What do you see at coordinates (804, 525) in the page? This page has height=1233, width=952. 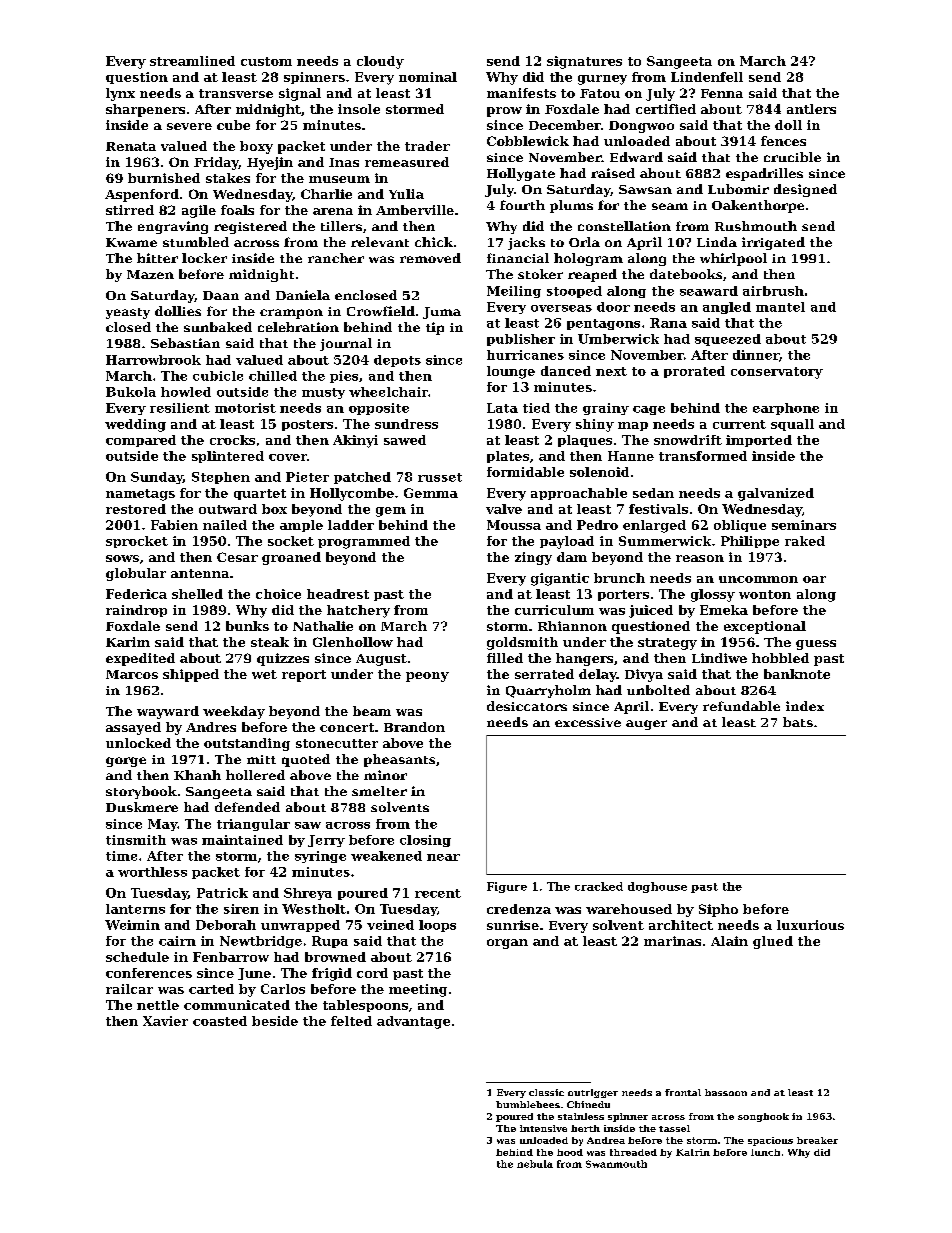 I see `seminars` at bounding box center [804, 525].
